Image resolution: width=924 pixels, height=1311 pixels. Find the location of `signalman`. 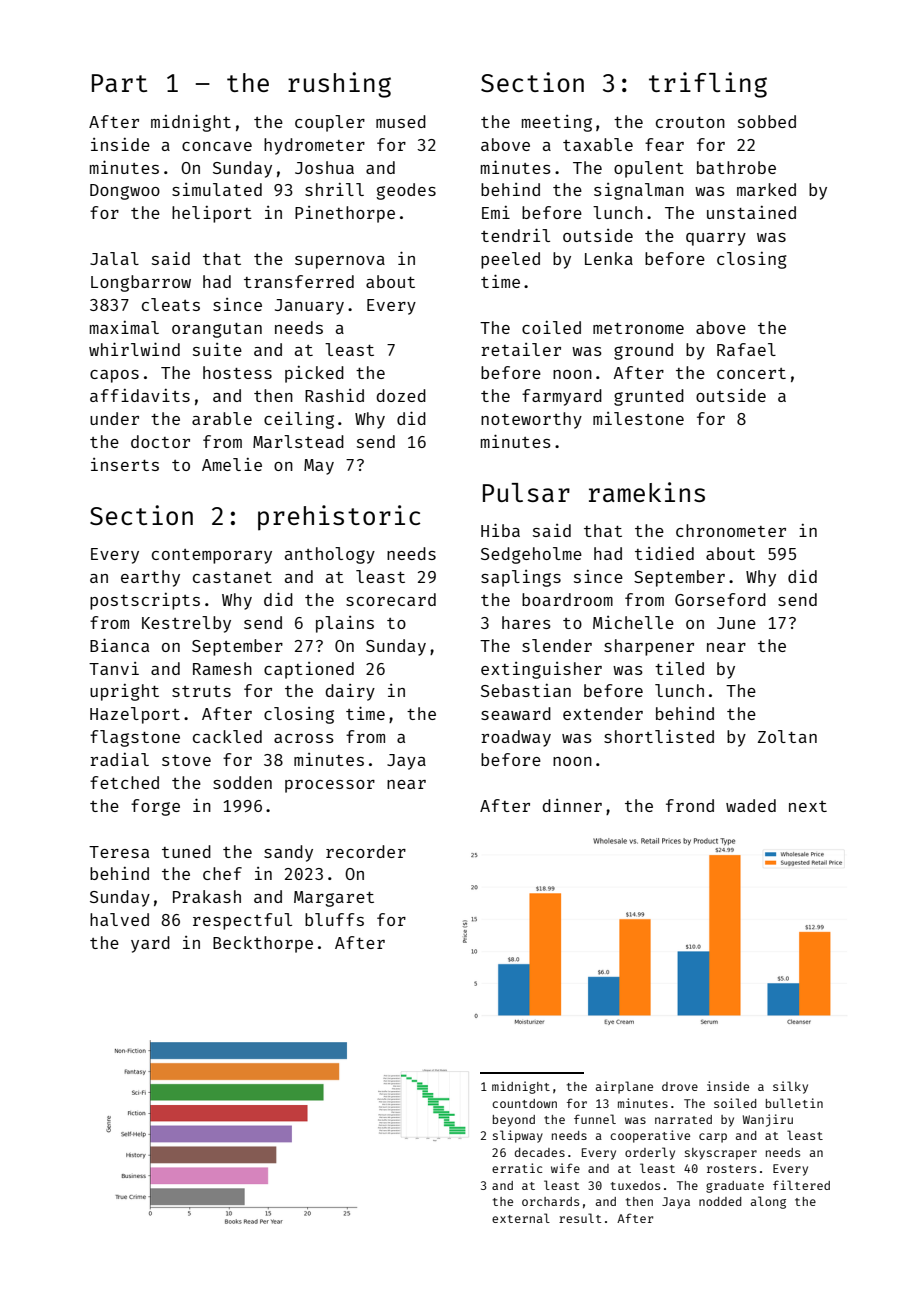

signalman is located at coordinates (639, 191).
